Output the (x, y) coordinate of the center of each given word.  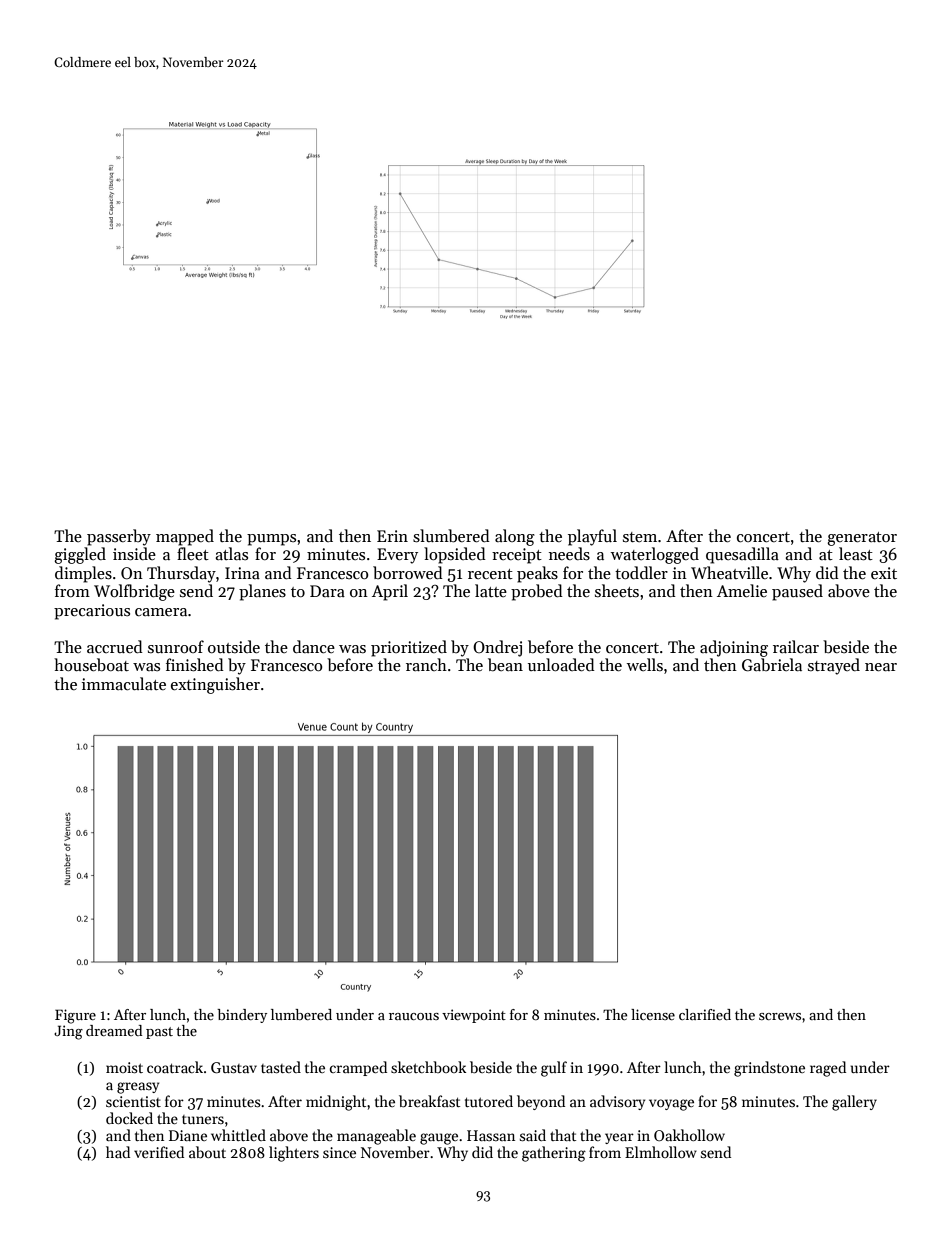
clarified (705, 1014)
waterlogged (655, 555)
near (881, 667)
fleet (193, 553)
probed (537, 592)
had (118, 1152)
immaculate (124, 683)
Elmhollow (661, 1152)
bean (505, 664)
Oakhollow (689, 1135)
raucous (414, 1016)
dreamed (114, 1030)
